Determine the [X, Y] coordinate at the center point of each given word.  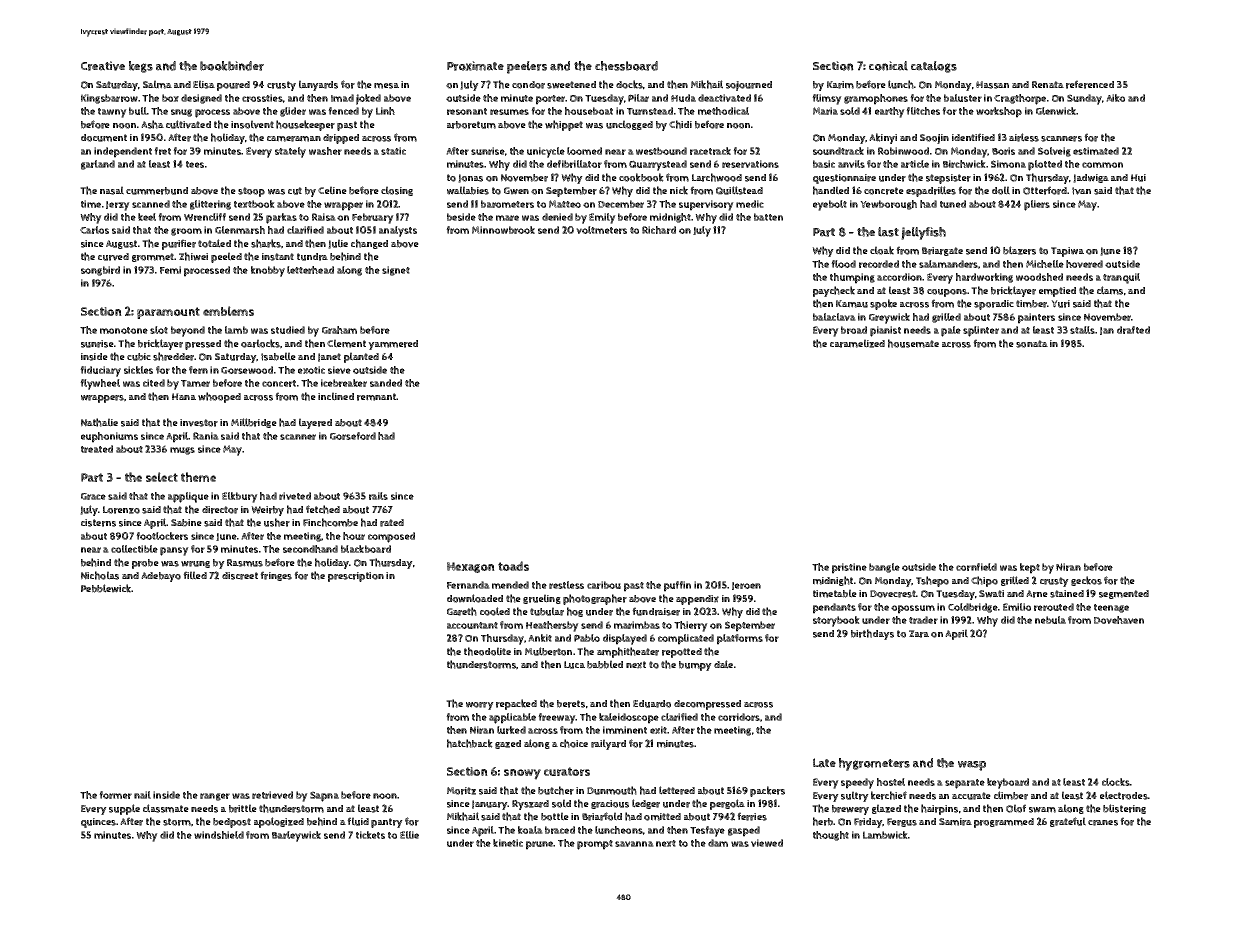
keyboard [1008, 783]
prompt [595, 845]
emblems [228, 311]
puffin [677, 586]
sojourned [749, 86]
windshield [219, 835]
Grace [93, 496]
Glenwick [1056, 111]
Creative [103, 66]
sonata [1032, 344]
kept [1030, 568]
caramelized [857, 343]
